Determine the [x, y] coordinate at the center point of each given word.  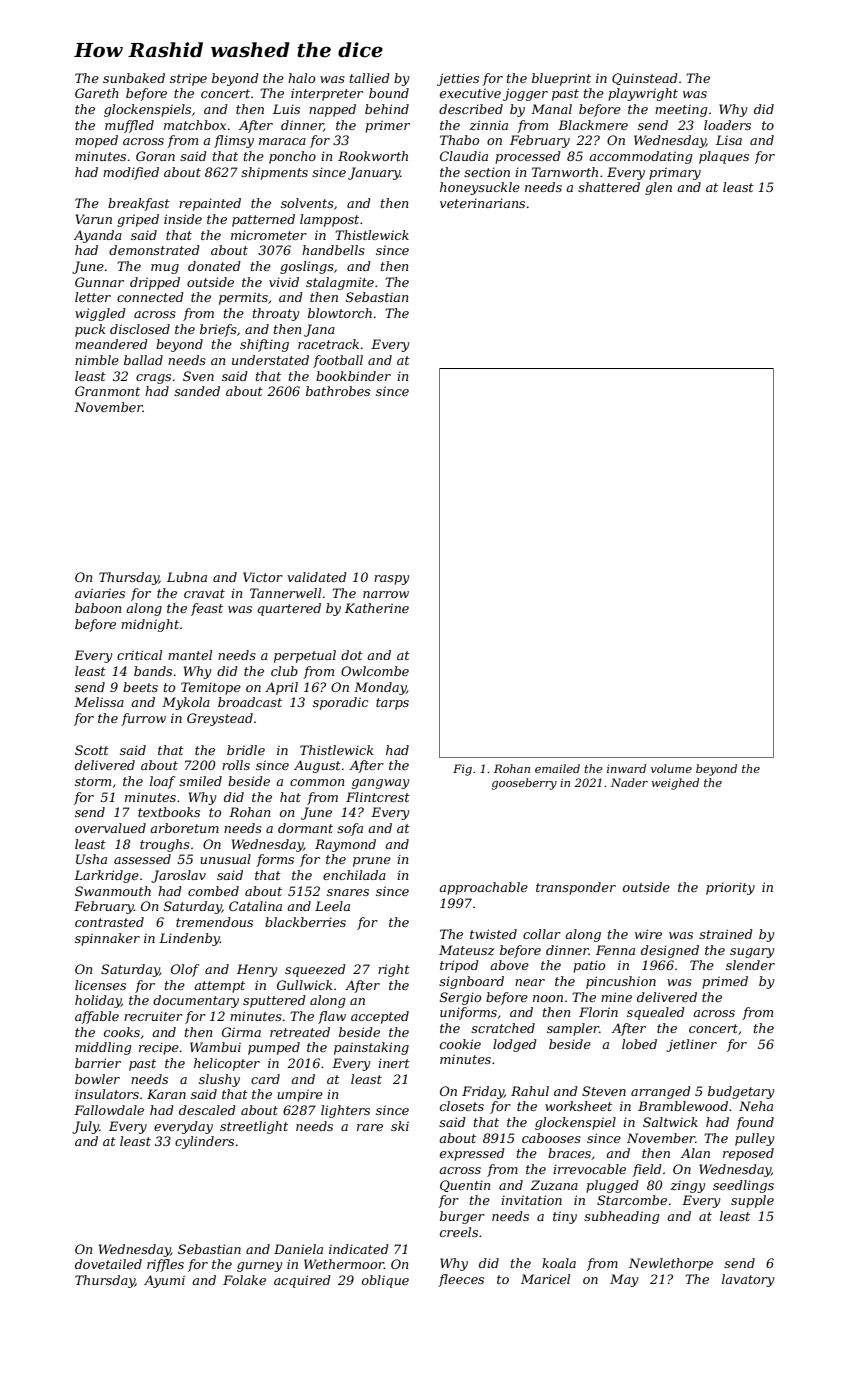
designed [670, 951]
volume [671, 768]
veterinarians [482, 203]
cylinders [204, 1142]
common [317, 782]
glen [658, 188]
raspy [391, 580]
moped [96, 141]
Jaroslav [178, 876]
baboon [98, 608]
